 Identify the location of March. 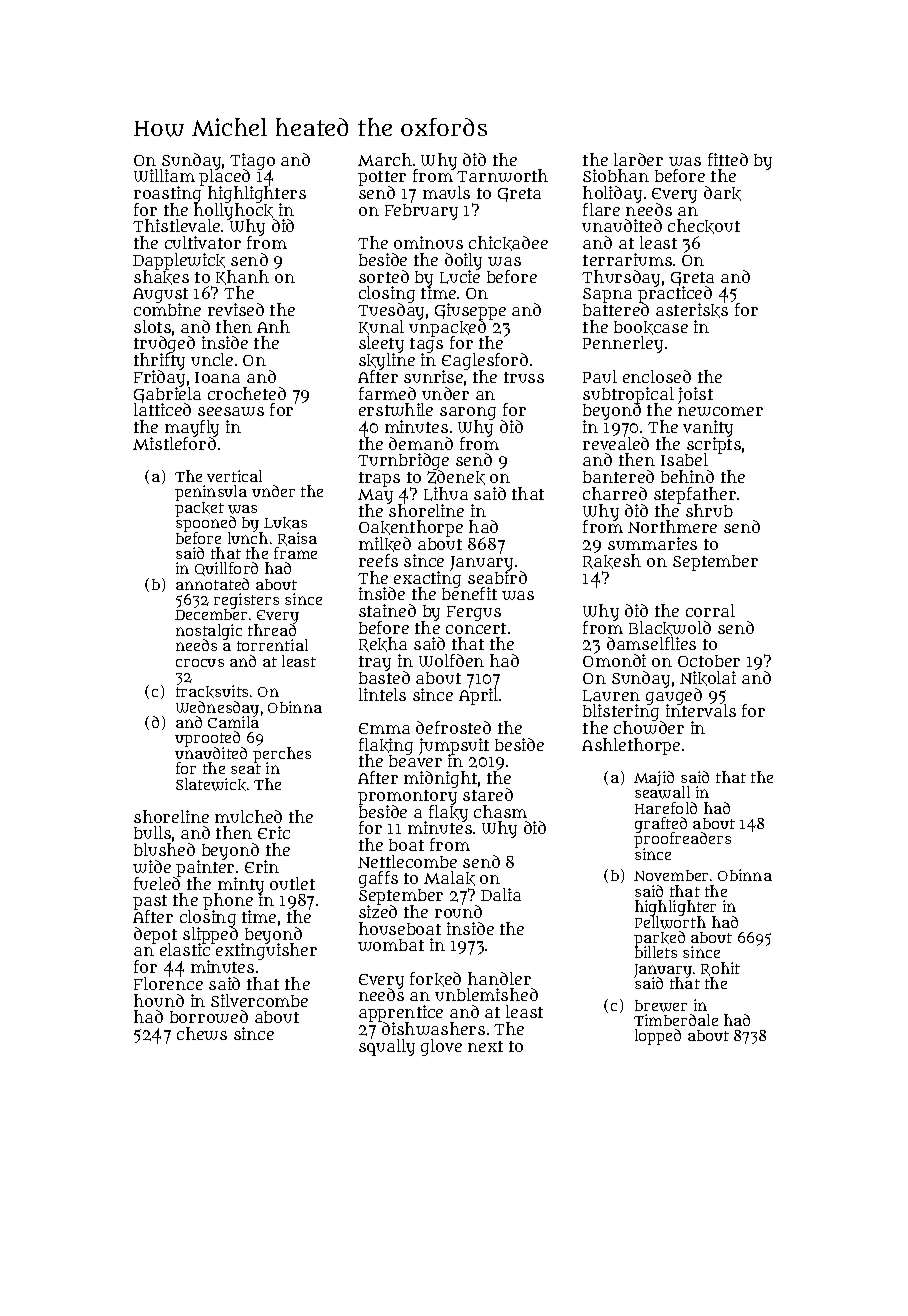
(385, 159).
